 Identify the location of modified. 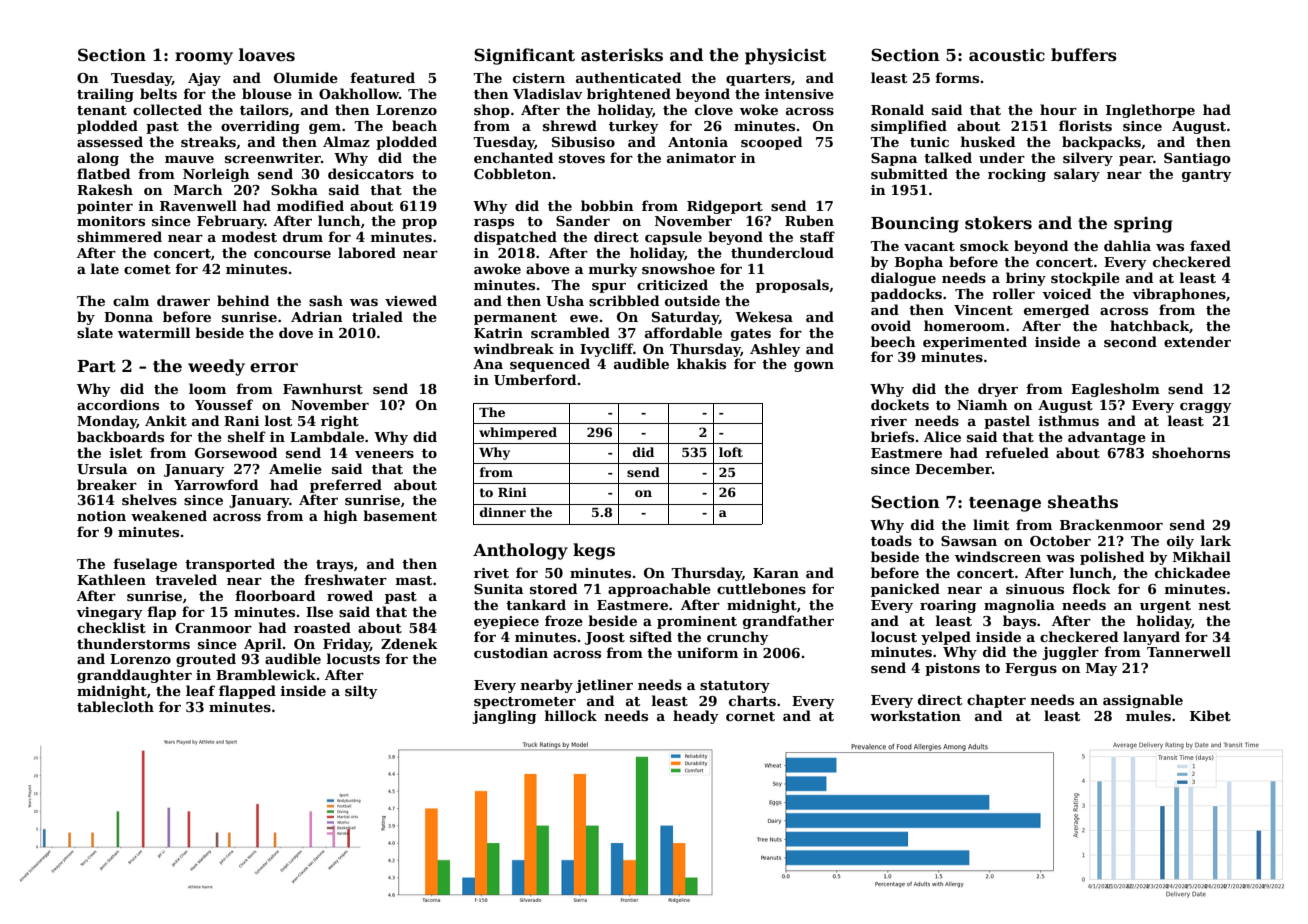
(310, 205).
